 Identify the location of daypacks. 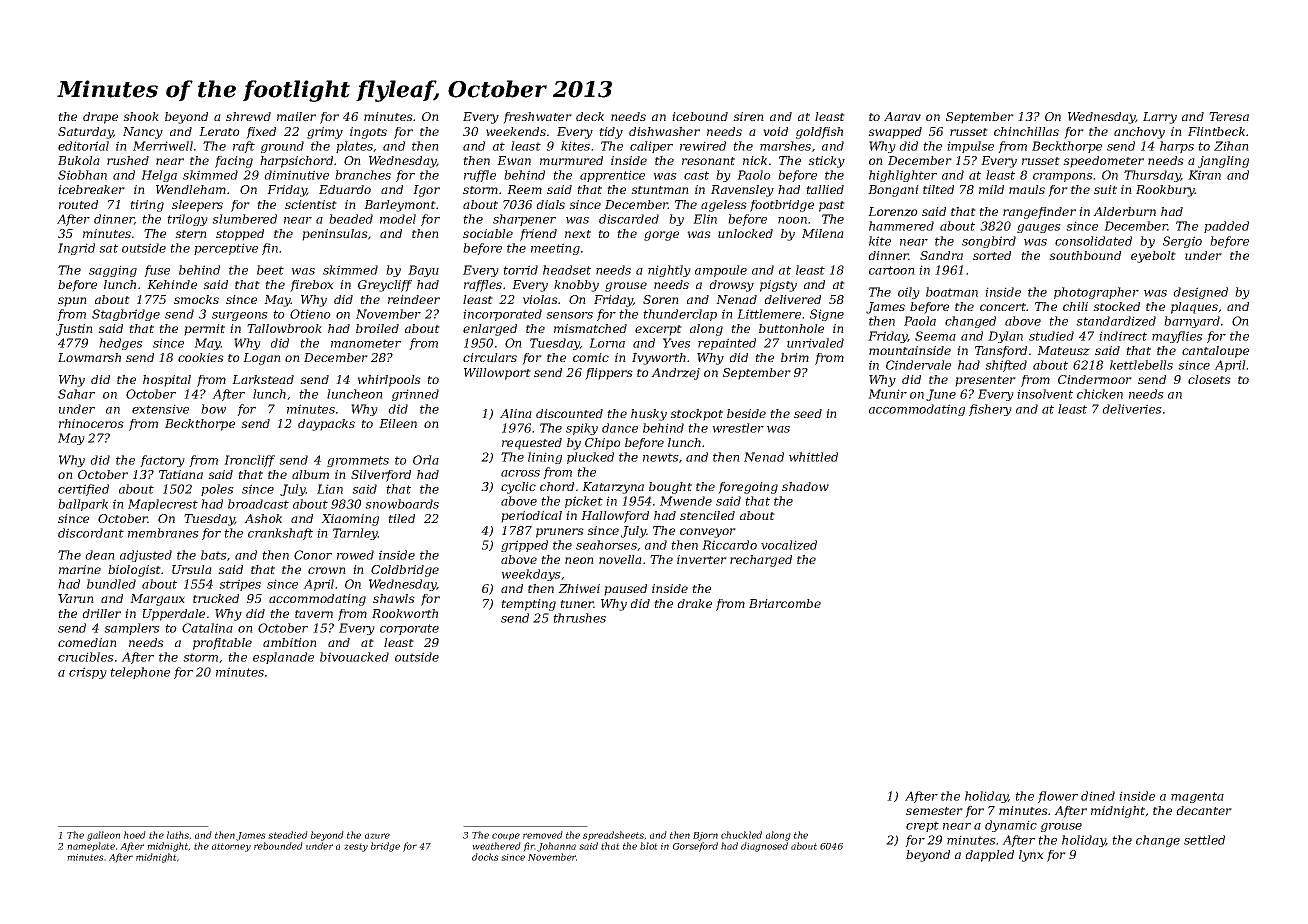
(326, 425).
